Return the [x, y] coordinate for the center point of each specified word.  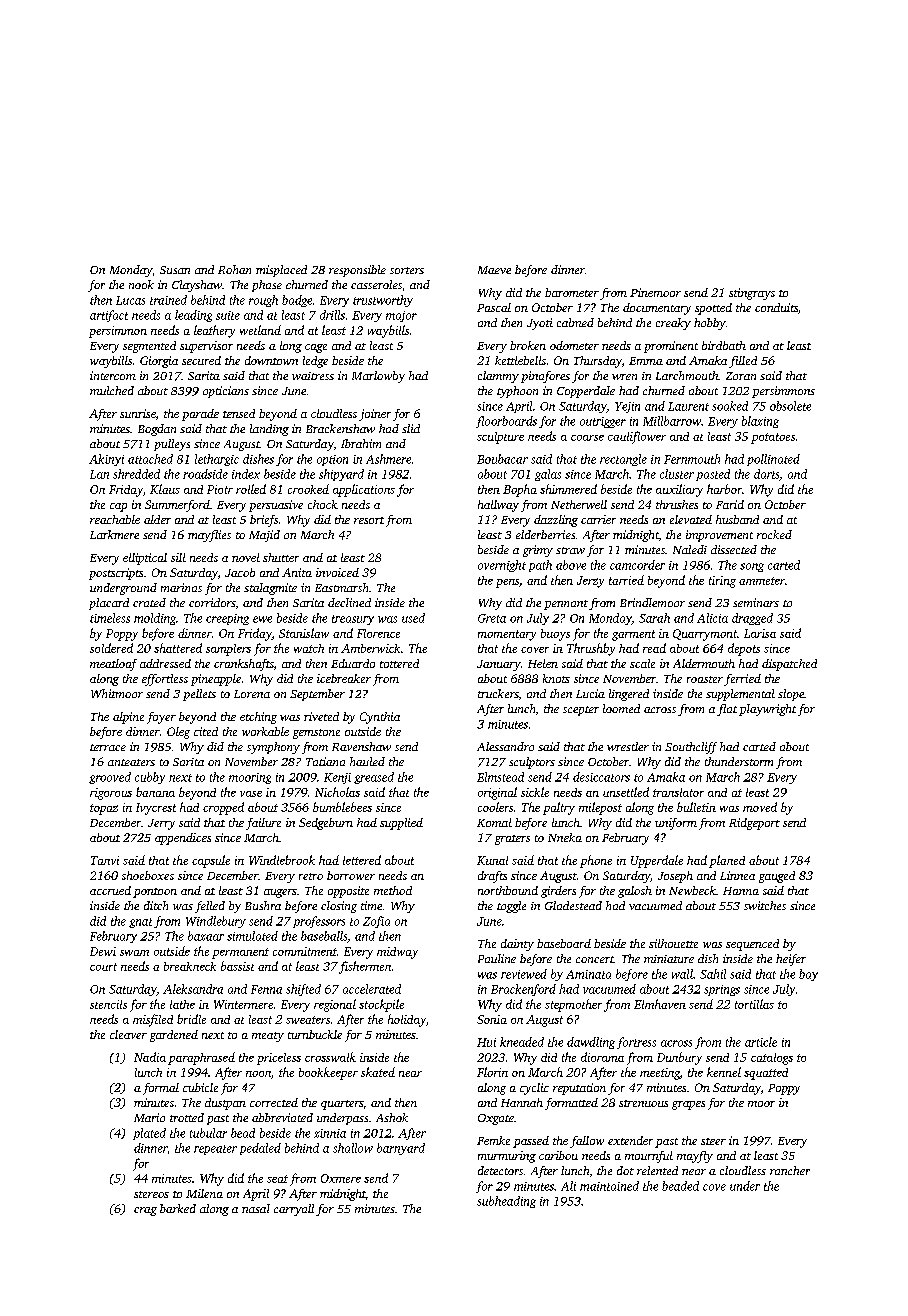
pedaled [260, 1149]
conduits [776, 307]
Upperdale [657, 861]
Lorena [252, 694]
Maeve [494, 270]
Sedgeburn [326, 824]
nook [141, 284]
